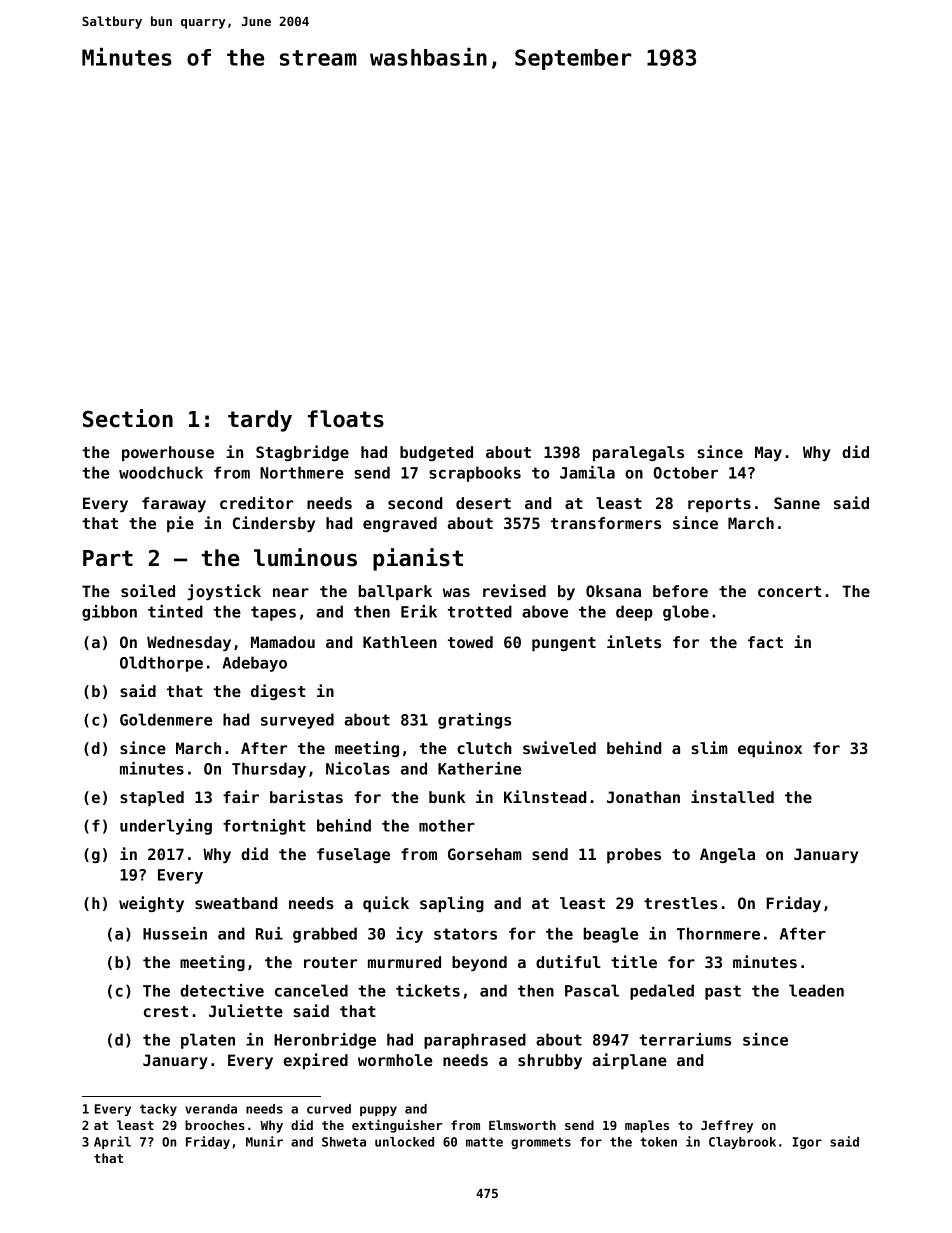 Image resolution: width=952 pixels, height=1233 pixels. Describe the element at coordinates (727, 855) in the image. I see `Angela` at that location.
